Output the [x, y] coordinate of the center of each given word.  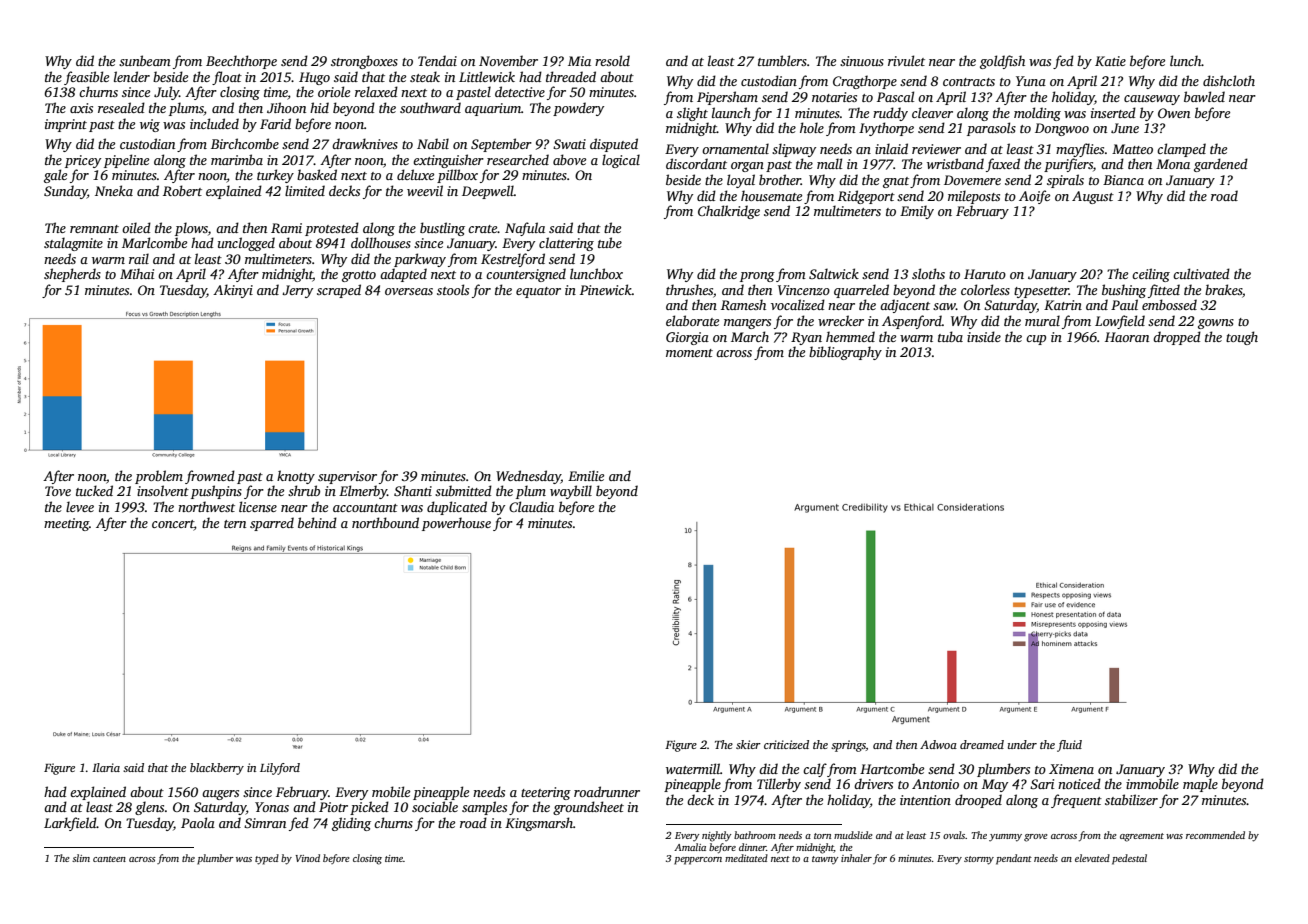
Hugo [314, 78]
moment [689, 353]
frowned [210, 477]
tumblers [782, 60]
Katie [1110, 61]
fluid [1069, 746]
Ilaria [106, 767]
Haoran [1127, 337]
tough [1242, 338]
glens [149, 808]
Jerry [297, 291]
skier [748, 744]
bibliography [845, 353]
